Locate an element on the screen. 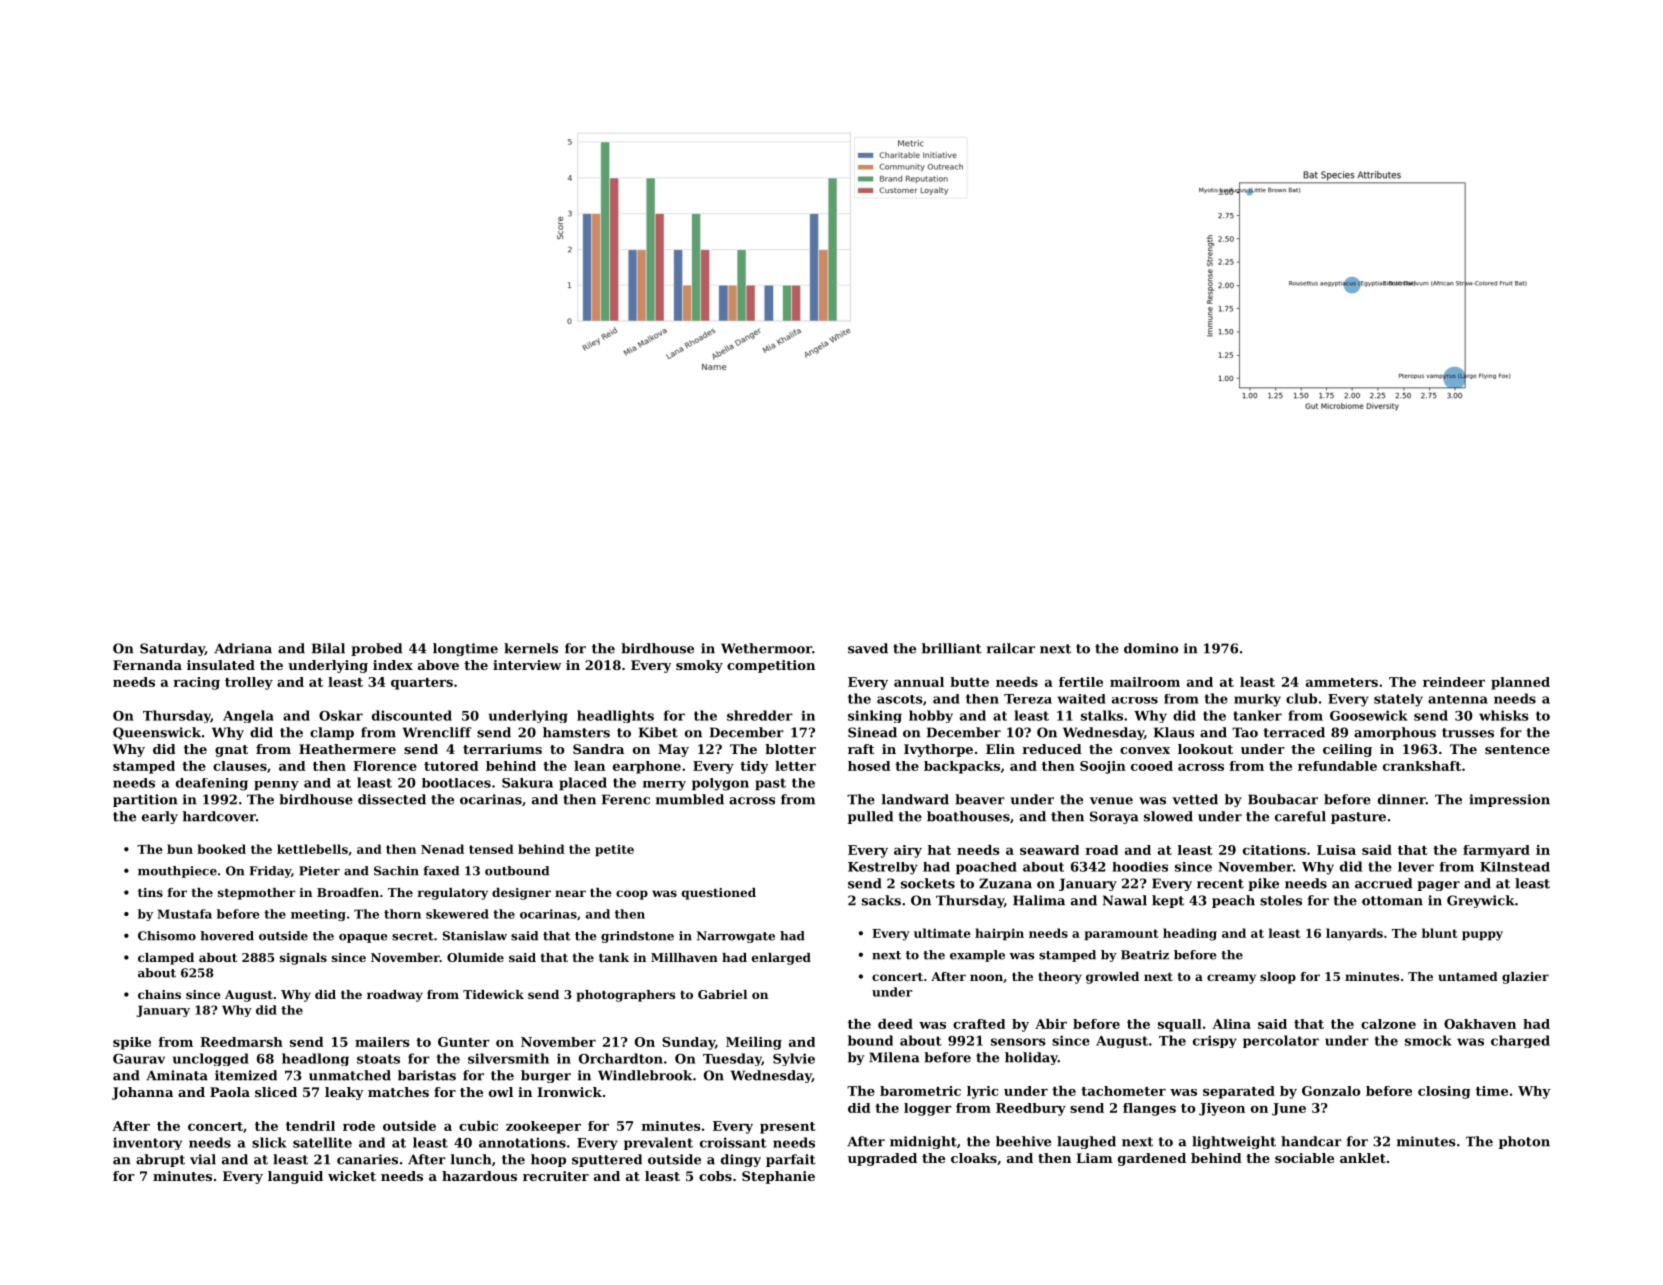 This screenshot has width=1663, height=1285. deafening is located at coordinates (212, 784).
